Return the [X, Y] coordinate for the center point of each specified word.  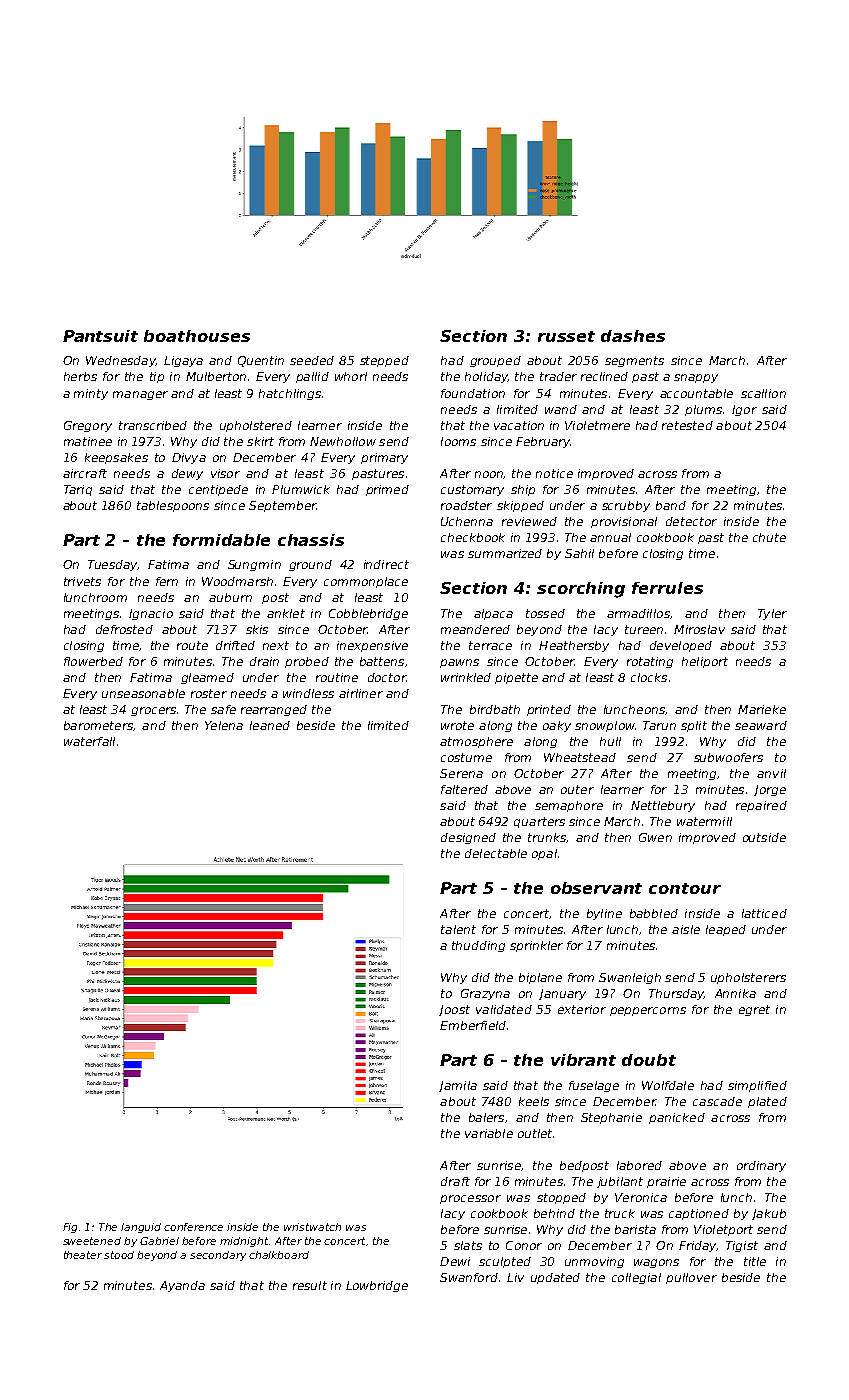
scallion [763, 393]
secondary [218, 1256]
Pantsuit [100, 336]
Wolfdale [668, 1085]
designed [468, 838]
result [310, 1285]
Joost [454, 1010]
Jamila [458, 1086]
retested [687, 425]
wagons [656, 1263]
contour [685, 888]
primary [384, 458]
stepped [384, 361]
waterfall [89, 741]
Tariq [78, 490]
